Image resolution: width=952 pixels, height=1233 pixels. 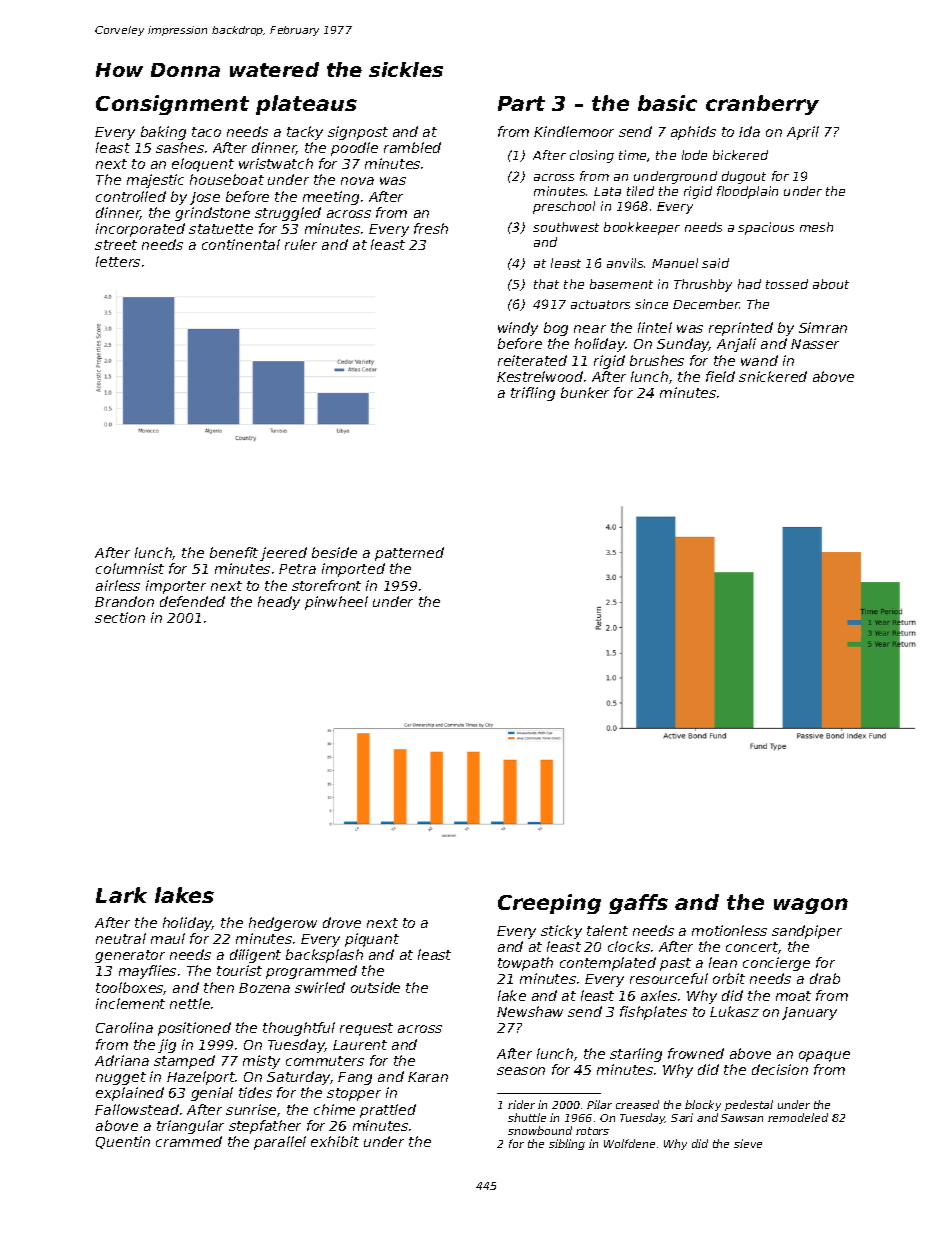 I want to click on snickered, so click(x=773, y=376).
